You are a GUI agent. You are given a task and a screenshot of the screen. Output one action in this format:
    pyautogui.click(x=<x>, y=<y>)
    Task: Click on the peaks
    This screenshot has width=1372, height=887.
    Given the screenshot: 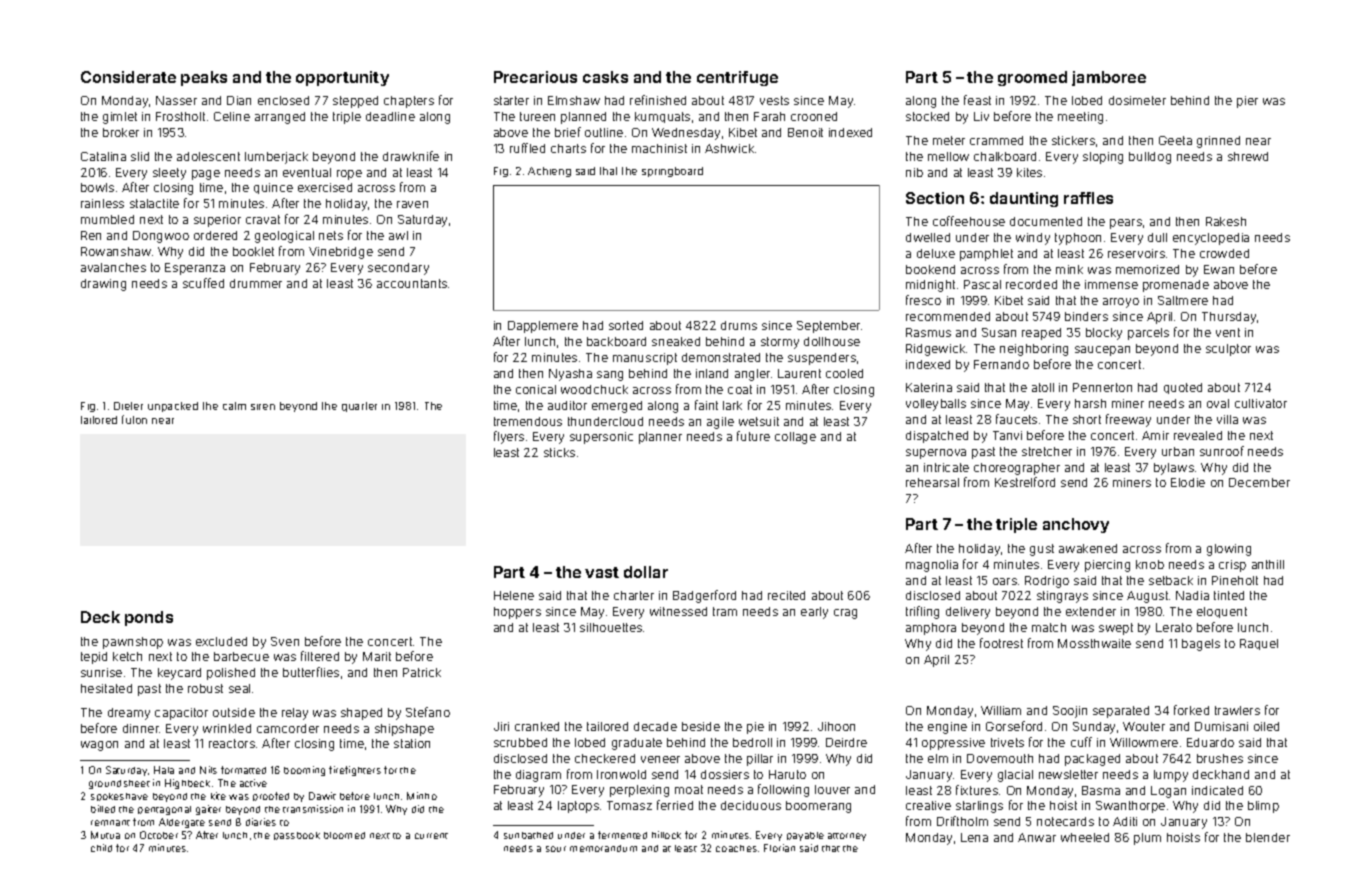 What is the action you would take?
    pyautogui.click(x=204, y=78)
